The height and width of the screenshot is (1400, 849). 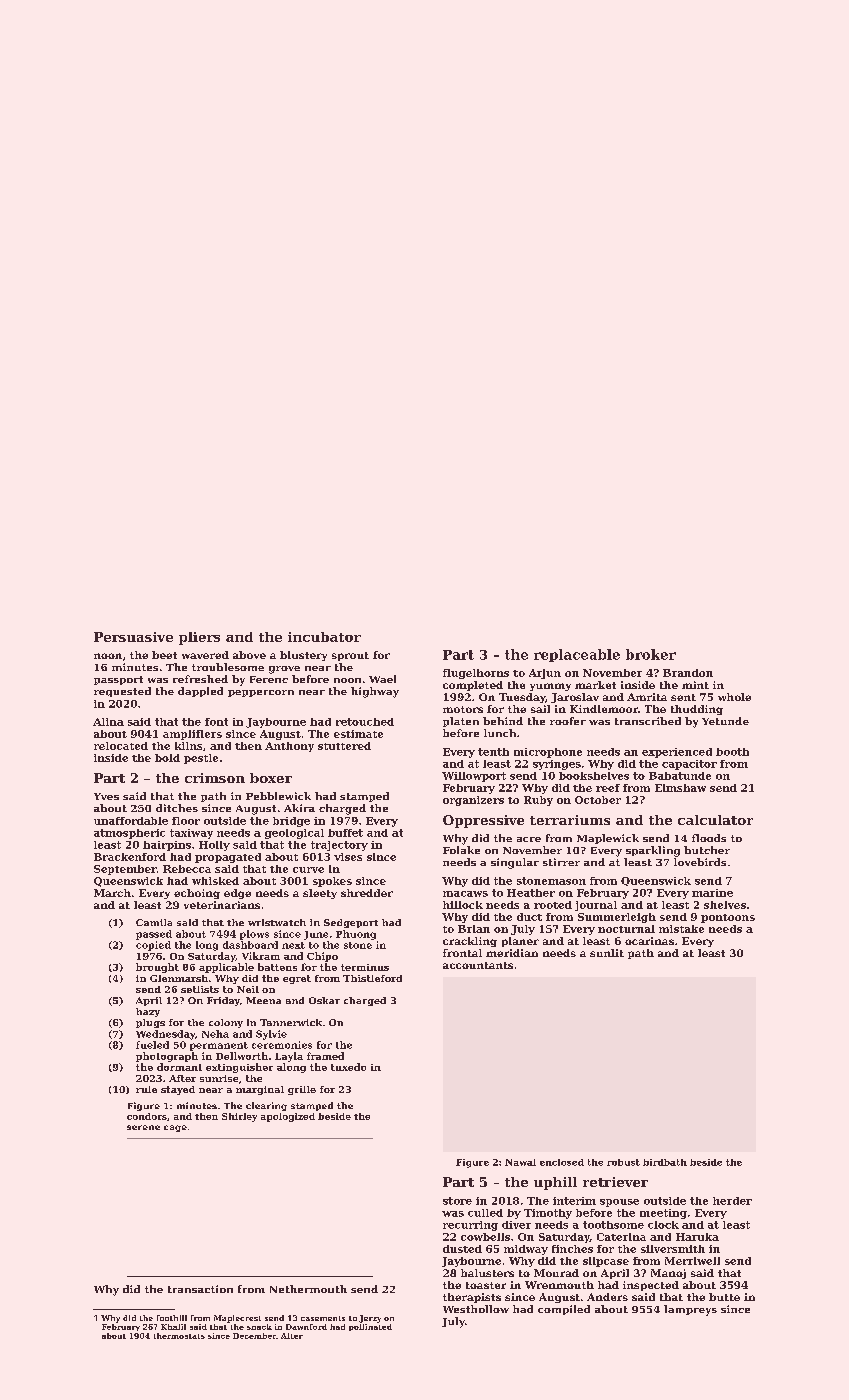 I want to click on Persuasive, so click(x=133, y=637).
